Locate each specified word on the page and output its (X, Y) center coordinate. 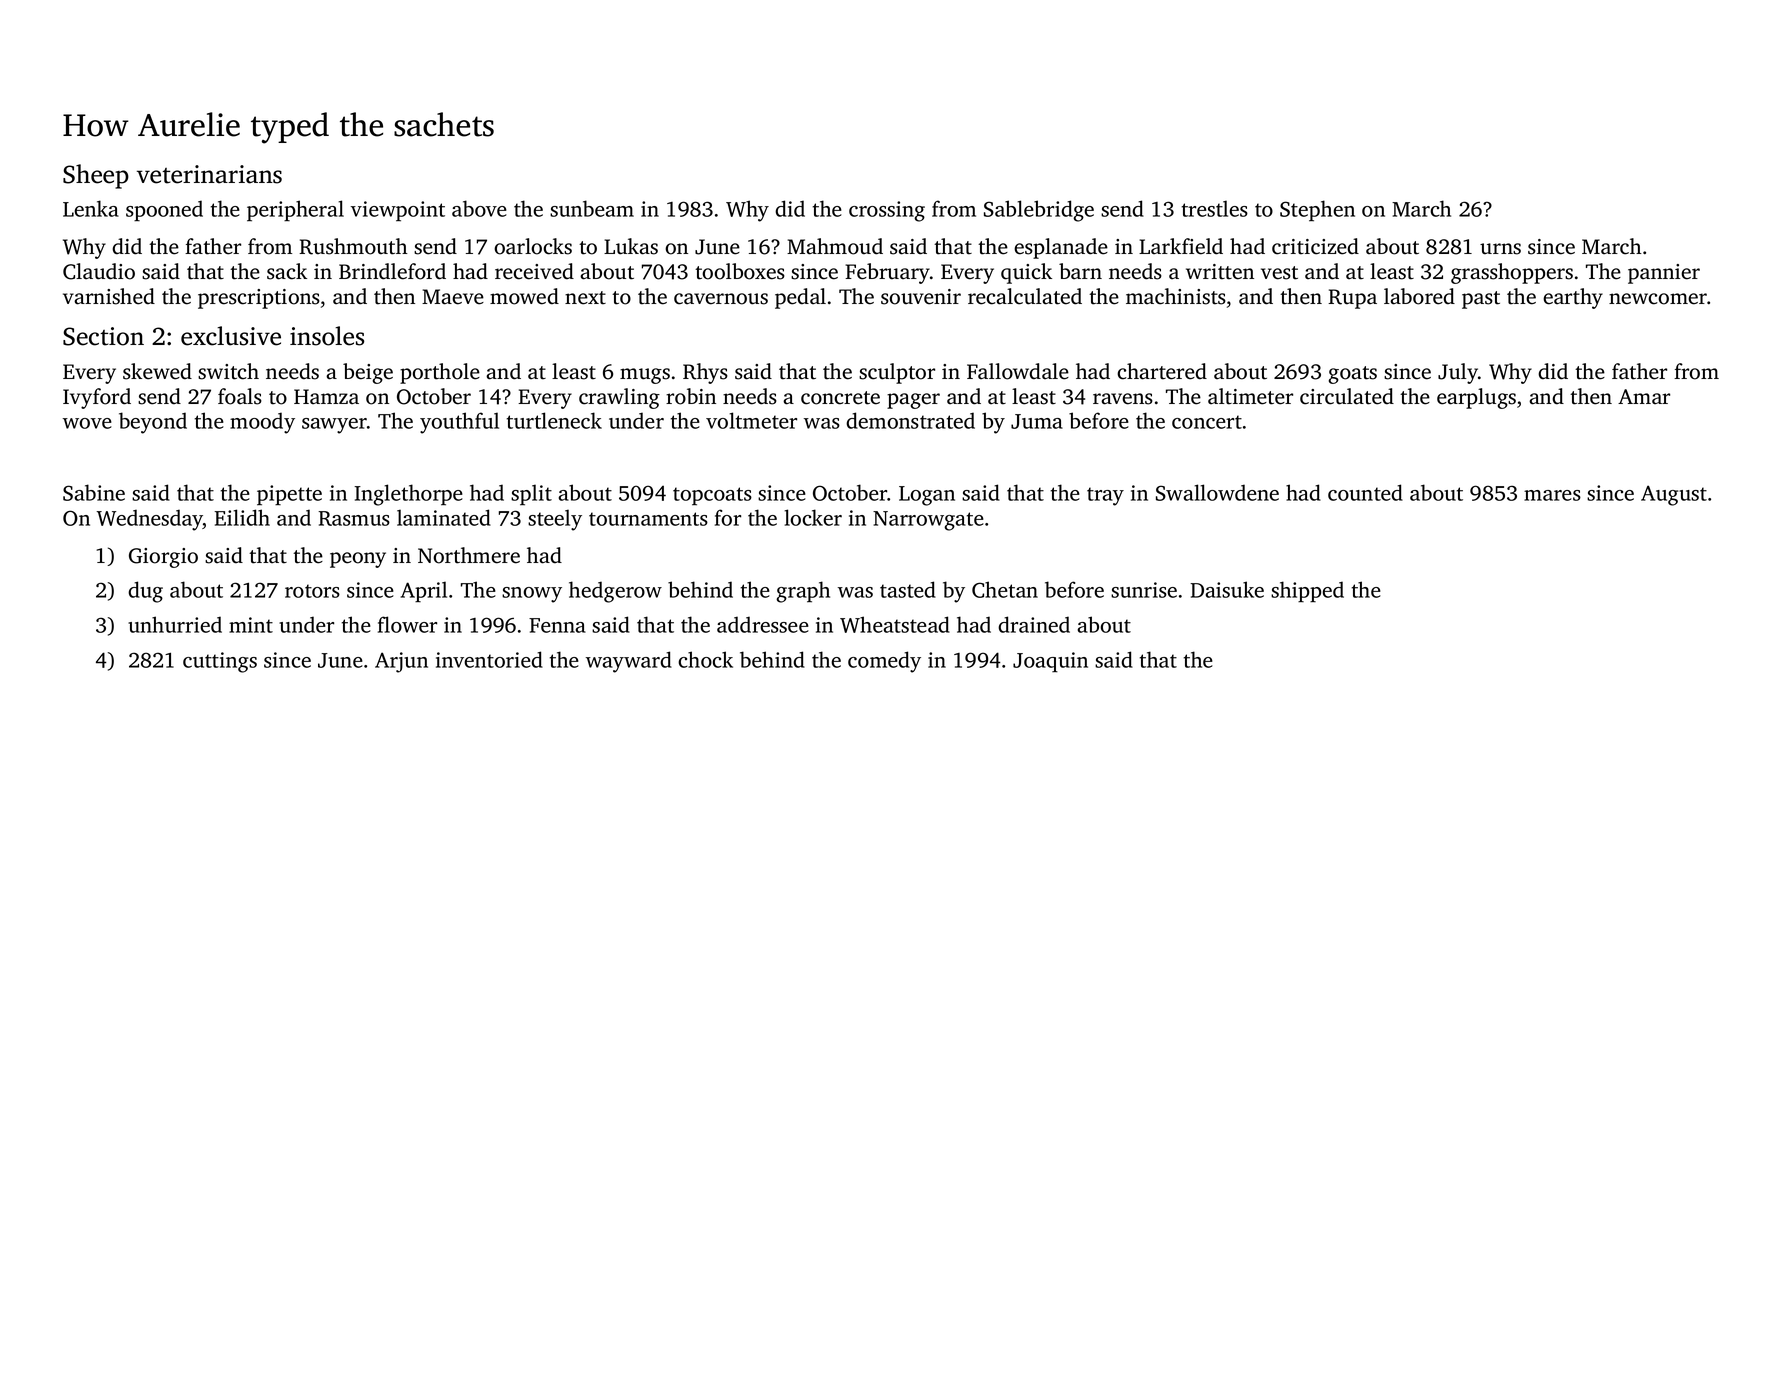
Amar (1644, 397)
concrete (840, 398)
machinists (1176, 296)
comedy (884, 662)
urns (1500, 249)
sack (287, 271)
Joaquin (1050, 662)
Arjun (401, 662)
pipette (289, 495)
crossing (887, 211)
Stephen (1317, 211)
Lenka (91, 208)
